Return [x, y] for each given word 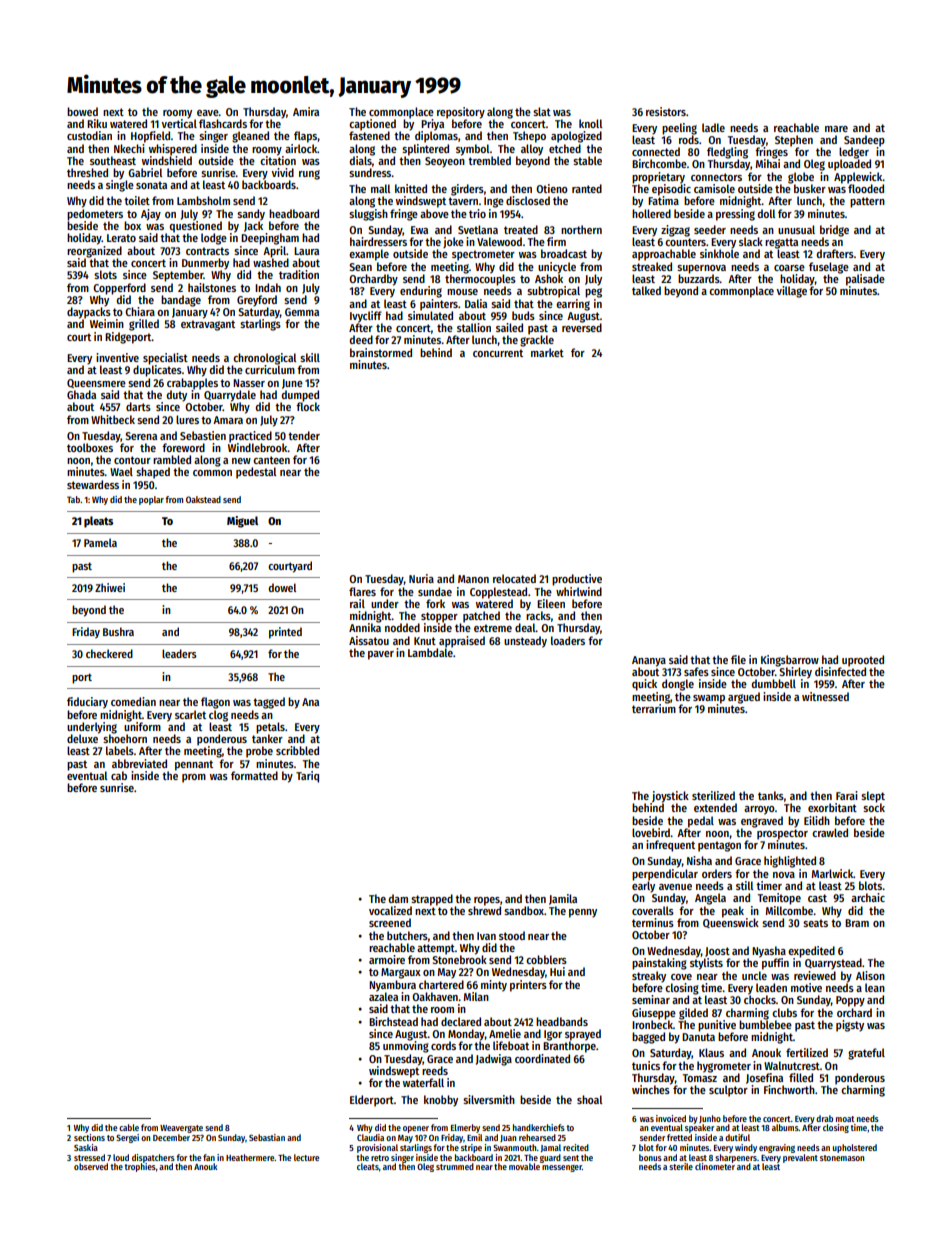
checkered [109, 653]
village [791, 292]
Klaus [711, 1052]
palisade [865, 280]
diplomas [436, 137]
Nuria [421, 578]
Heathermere [250, 1157]
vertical [179, 123]
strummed [455, 1166]
